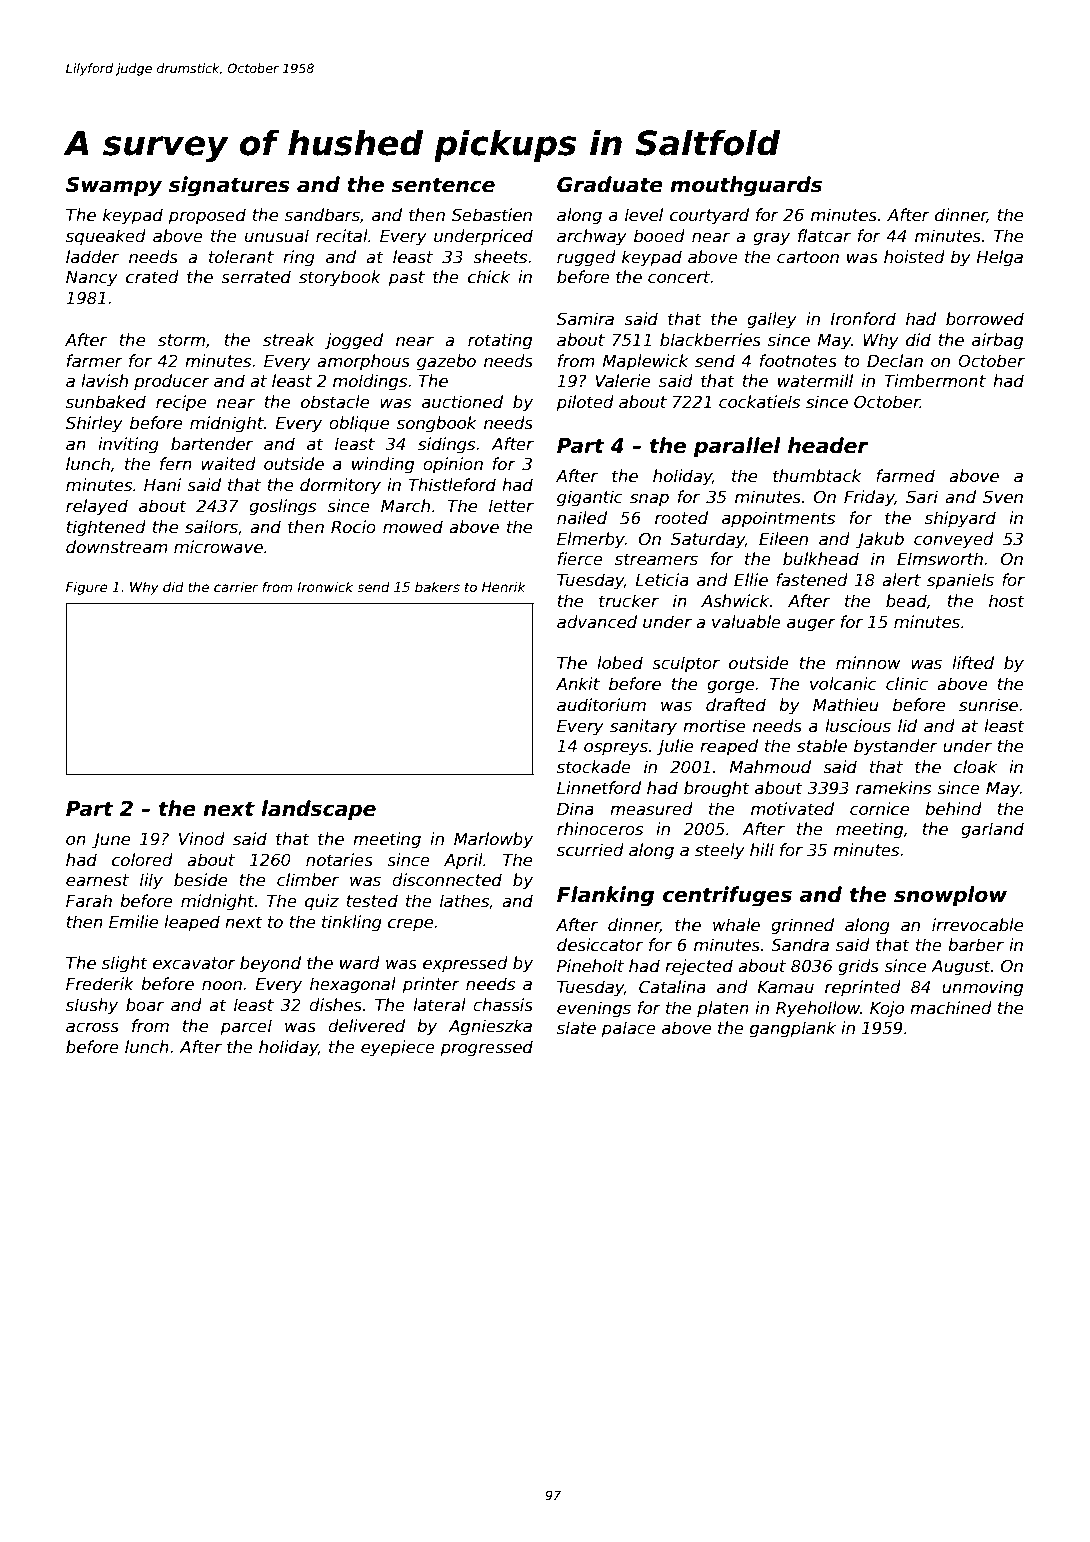 The image size is (1090, 1542). Describe the element at coordinates (462, 402) in the document. I see `auctioned` at that location.
